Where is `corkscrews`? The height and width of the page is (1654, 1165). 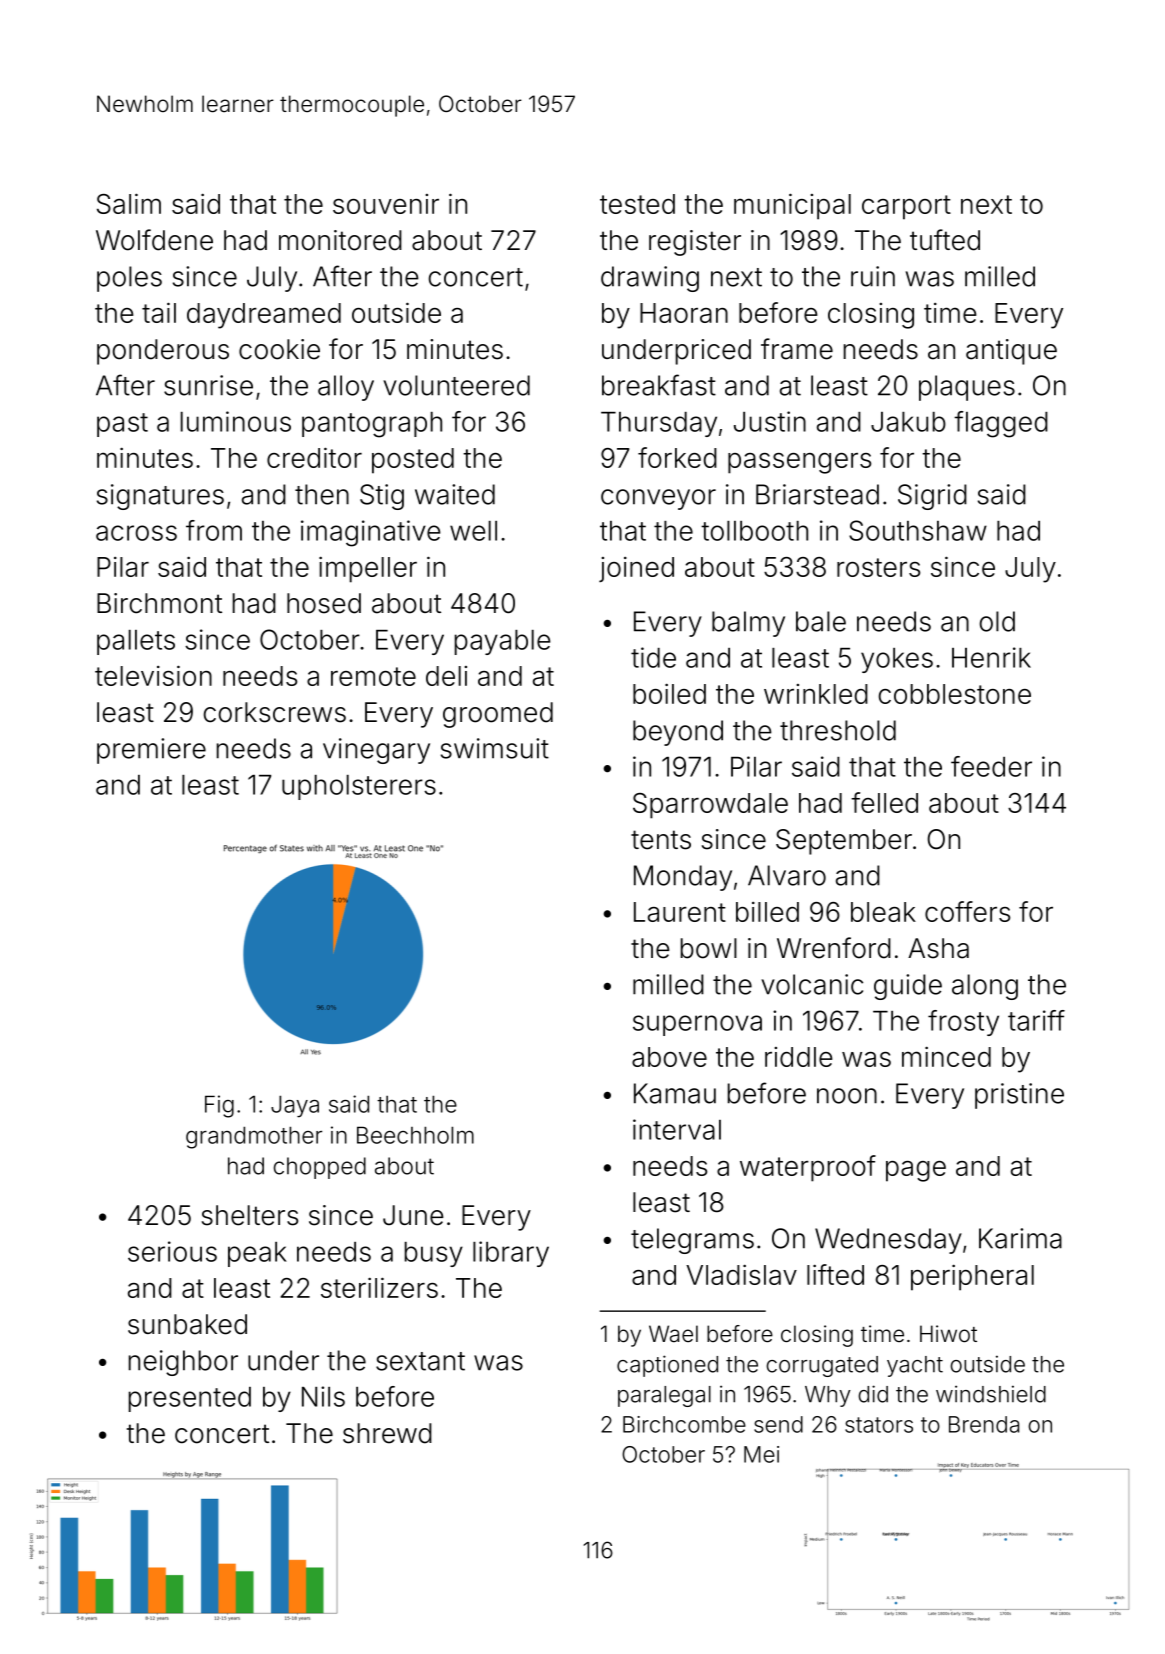
corkscrews is located at coordinates (275, 712).
